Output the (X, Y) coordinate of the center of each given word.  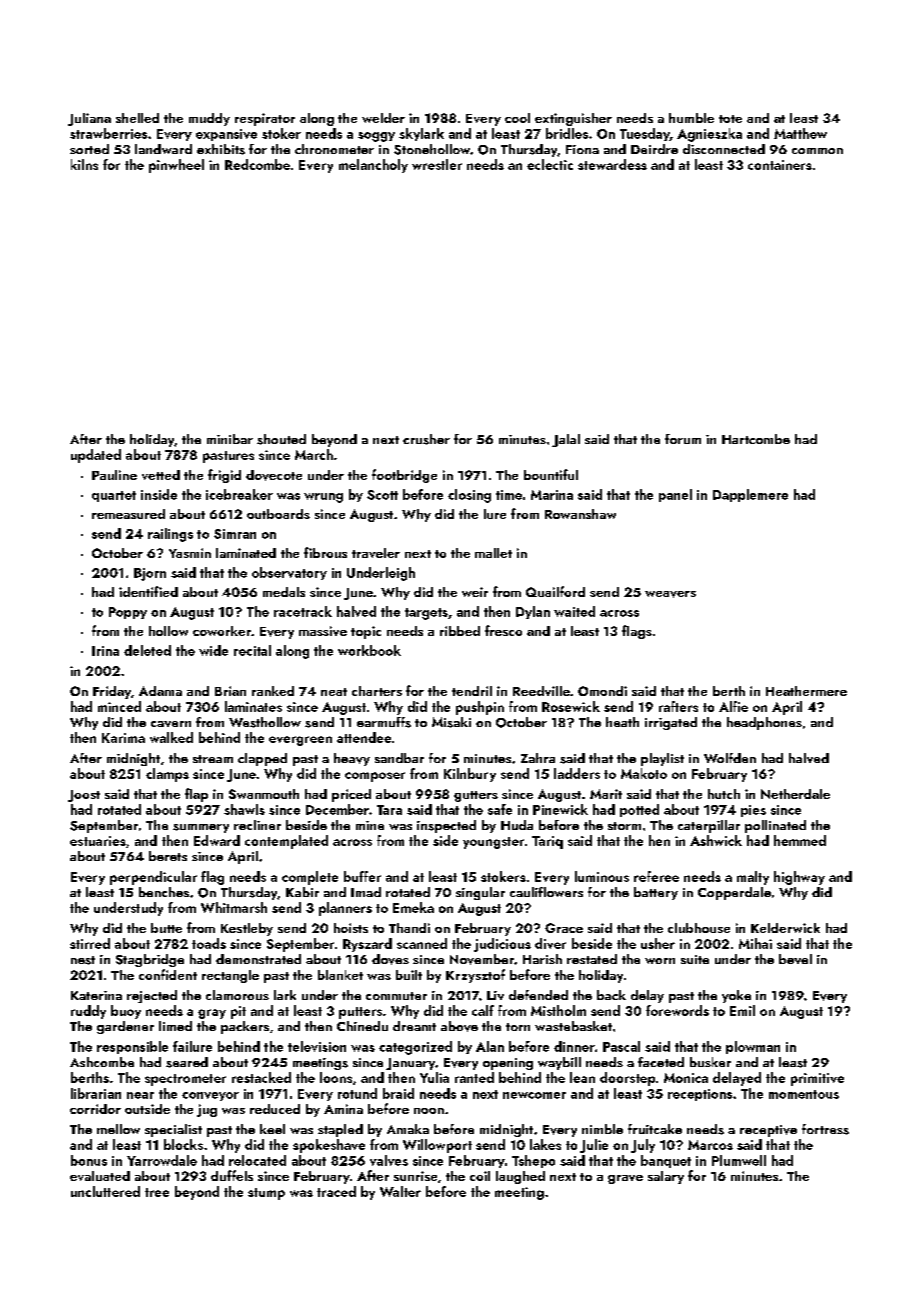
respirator (265, 119)
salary (666, 1177)
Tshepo (533, 1161)
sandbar (399, 758)
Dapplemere (750, 495)
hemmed (800, 840)
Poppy (128, 613)
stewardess (612, 164)
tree (157, 1192)
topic (366, 632)
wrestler (437, 164)
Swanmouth (264, 794)
